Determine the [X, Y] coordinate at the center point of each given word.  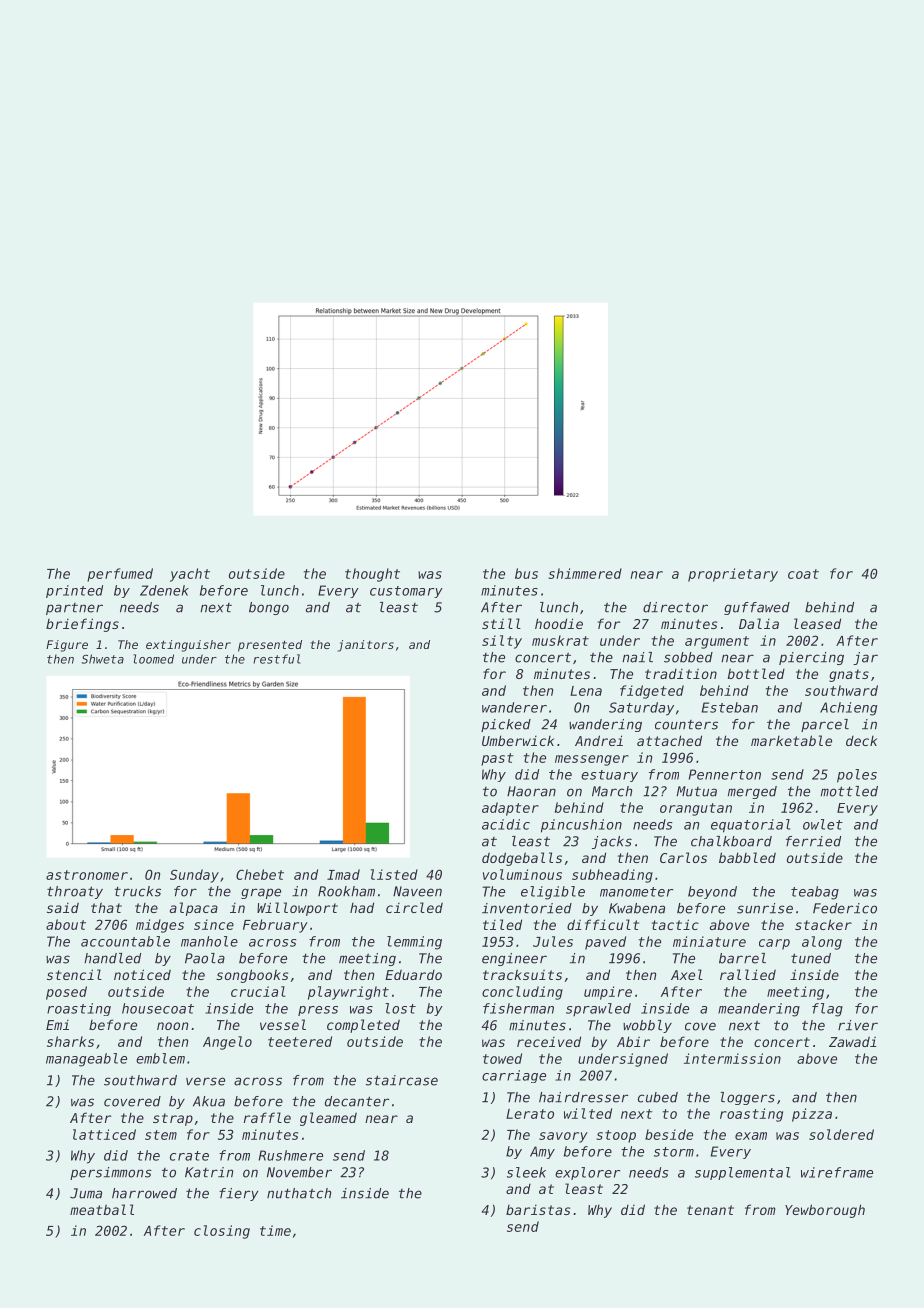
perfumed [120, 575]
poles [857, 776]
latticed [104, 1134]
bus [526, 573]
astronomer [87, 875]
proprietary [733, 575]
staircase [402, 1080]
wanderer [514, 707]
